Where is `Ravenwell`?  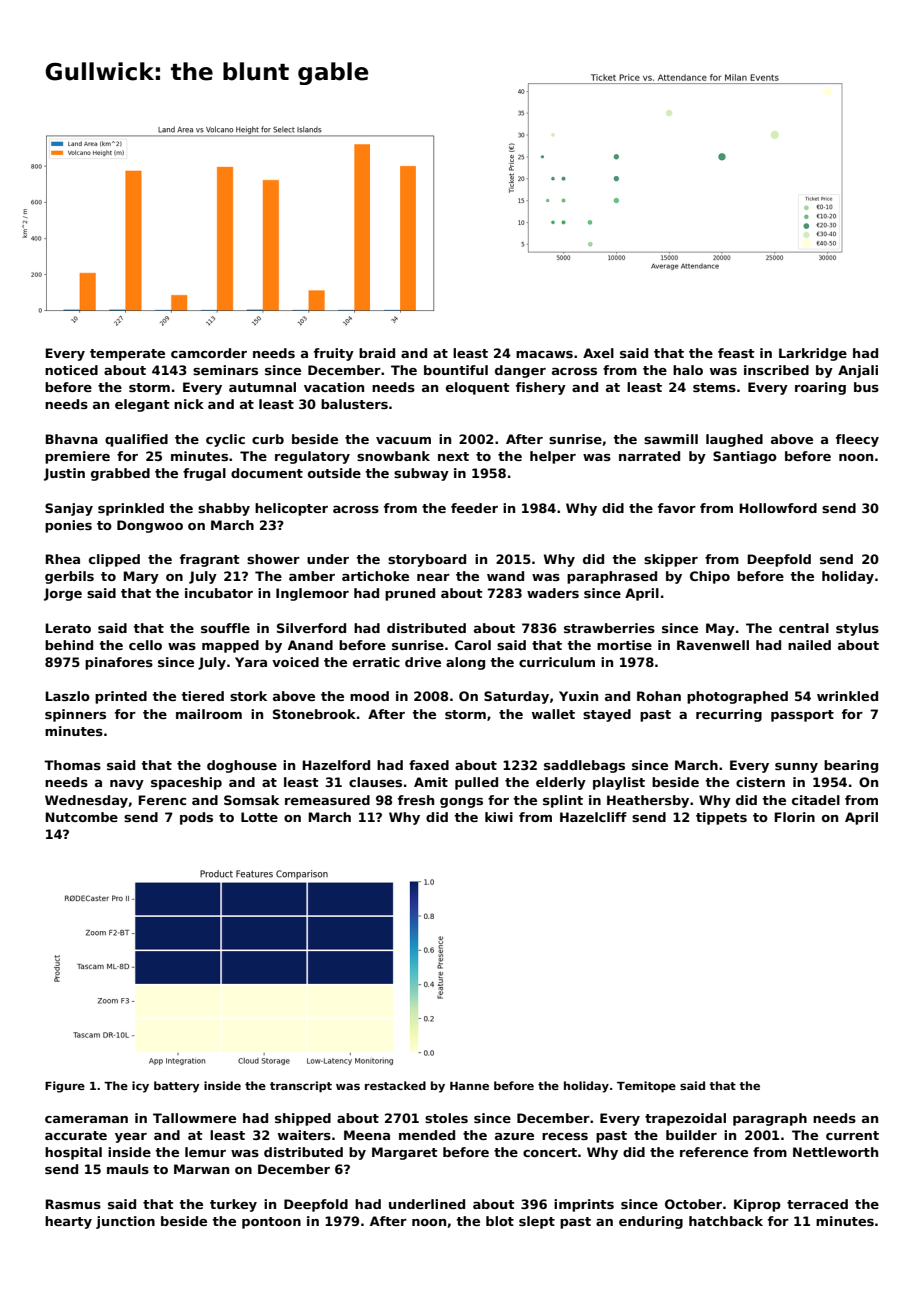
Ravenwell is located at coordinates (713, 645).
